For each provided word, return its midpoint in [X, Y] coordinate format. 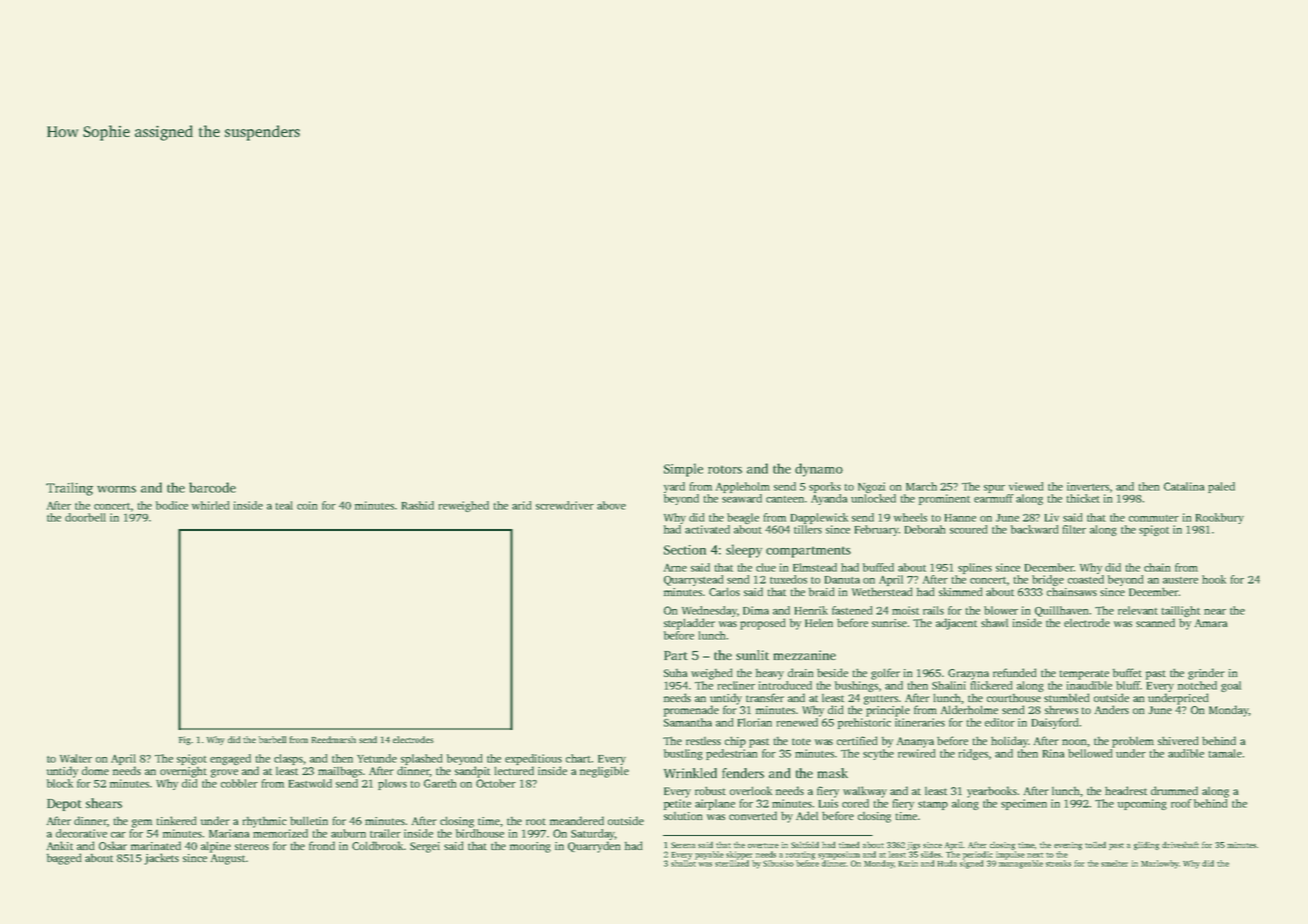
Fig [185, 740]
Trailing [69, 489]
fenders [743, 773]
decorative [81, 833]
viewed [1026, 486]
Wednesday [709, 611]
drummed [1174, 790]
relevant [1138, 610]
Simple [683, 470]
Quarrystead [693, 580]
